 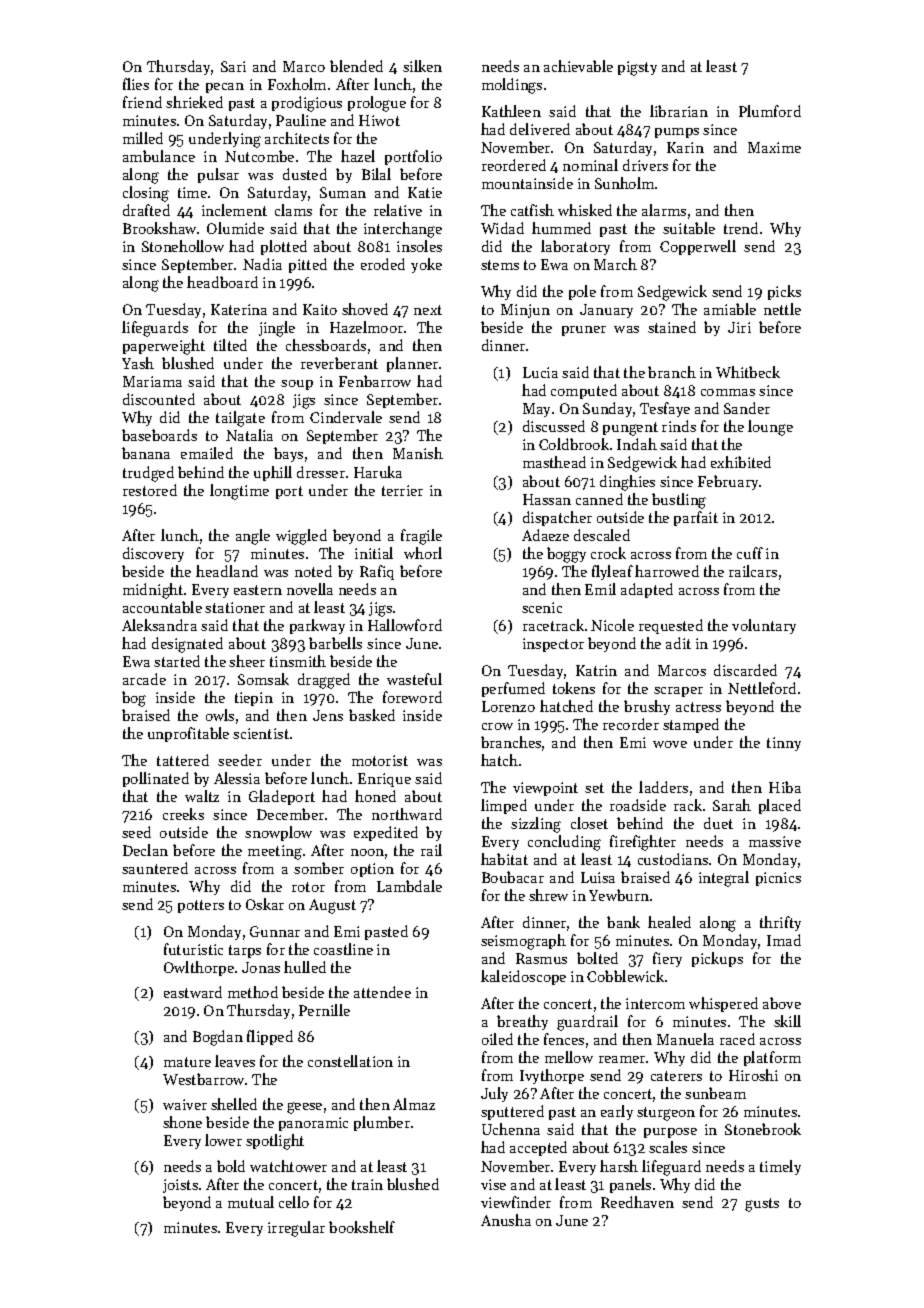 I want to click on expedited, so click(x=386, y=833).
